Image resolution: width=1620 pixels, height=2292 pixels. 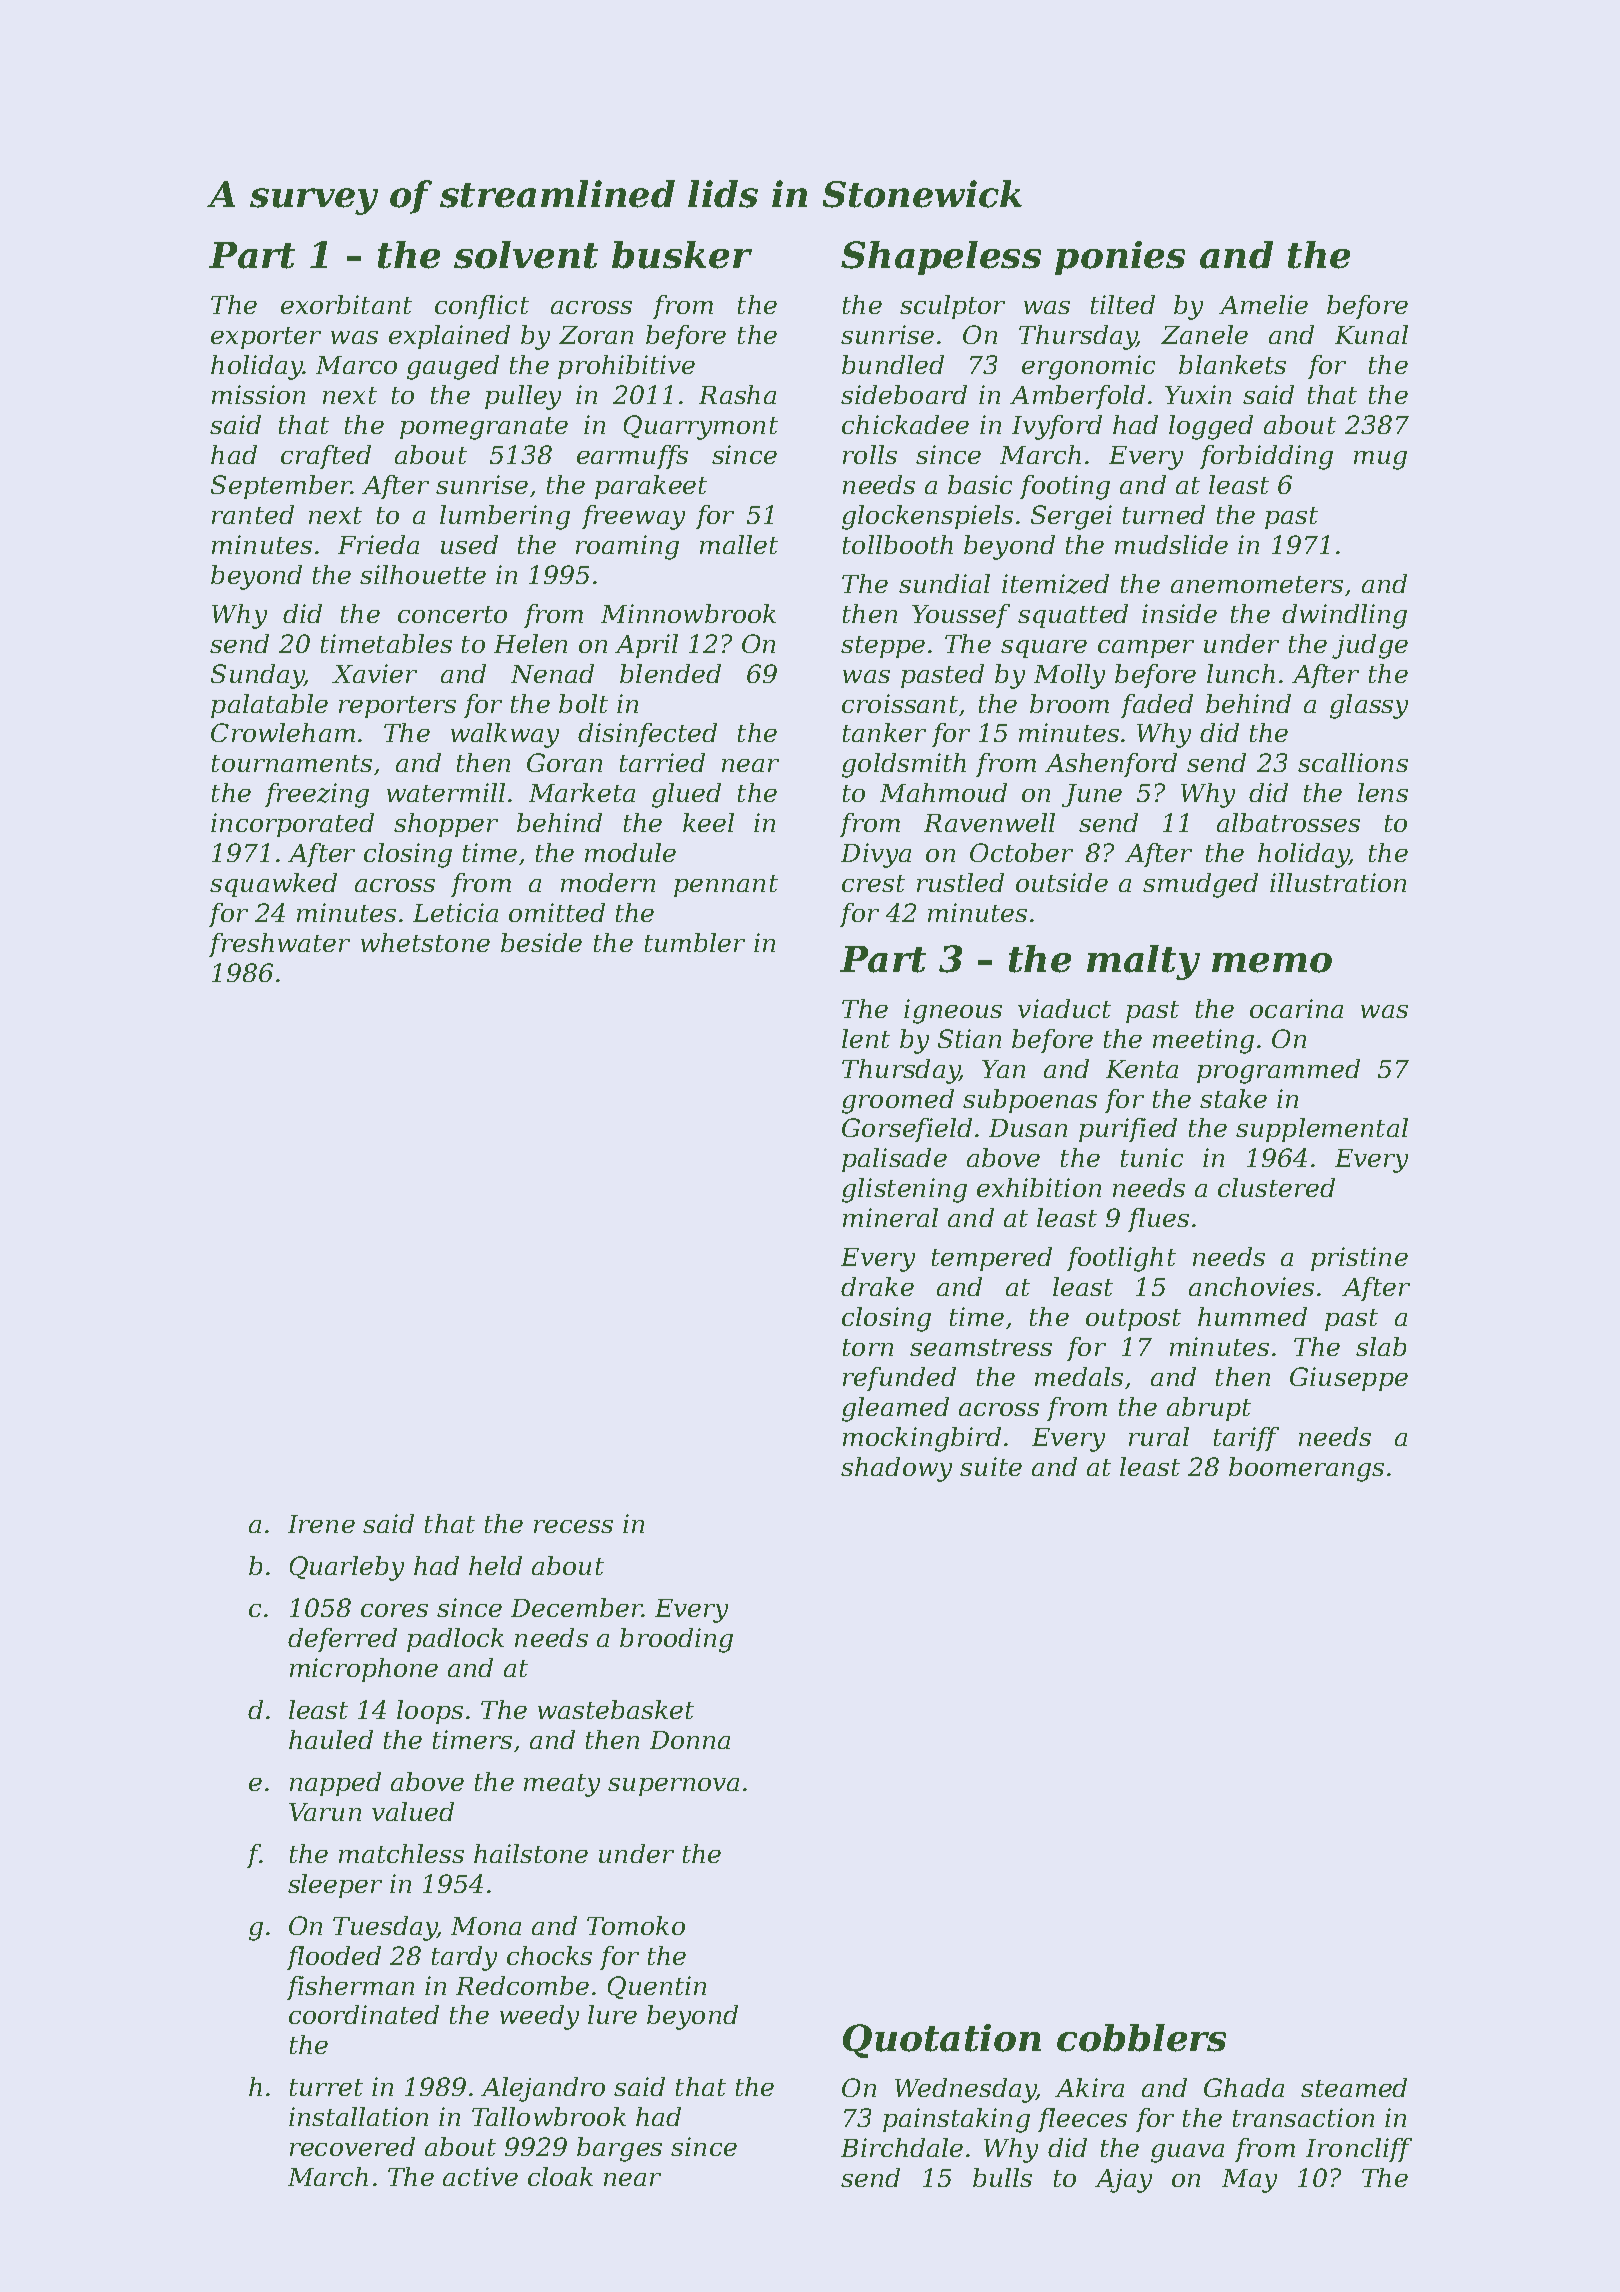 What do you see at coordinates (425, 942) in the screenshot?
I see `whetstone` at bounding box center [425, 942].
